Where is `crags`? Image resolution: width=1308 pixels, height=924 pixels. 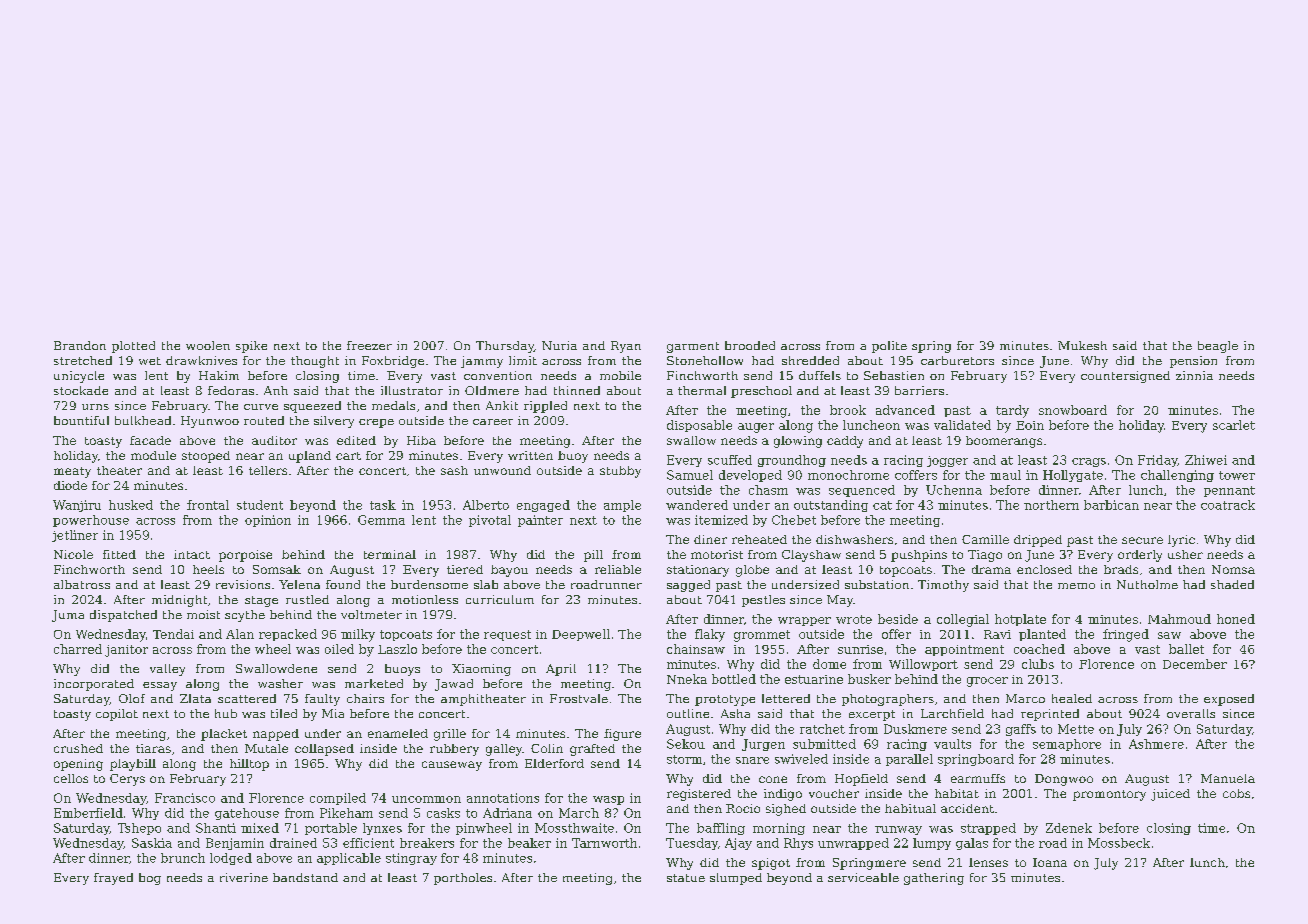 crags is located at coordinates (1089, 462).
